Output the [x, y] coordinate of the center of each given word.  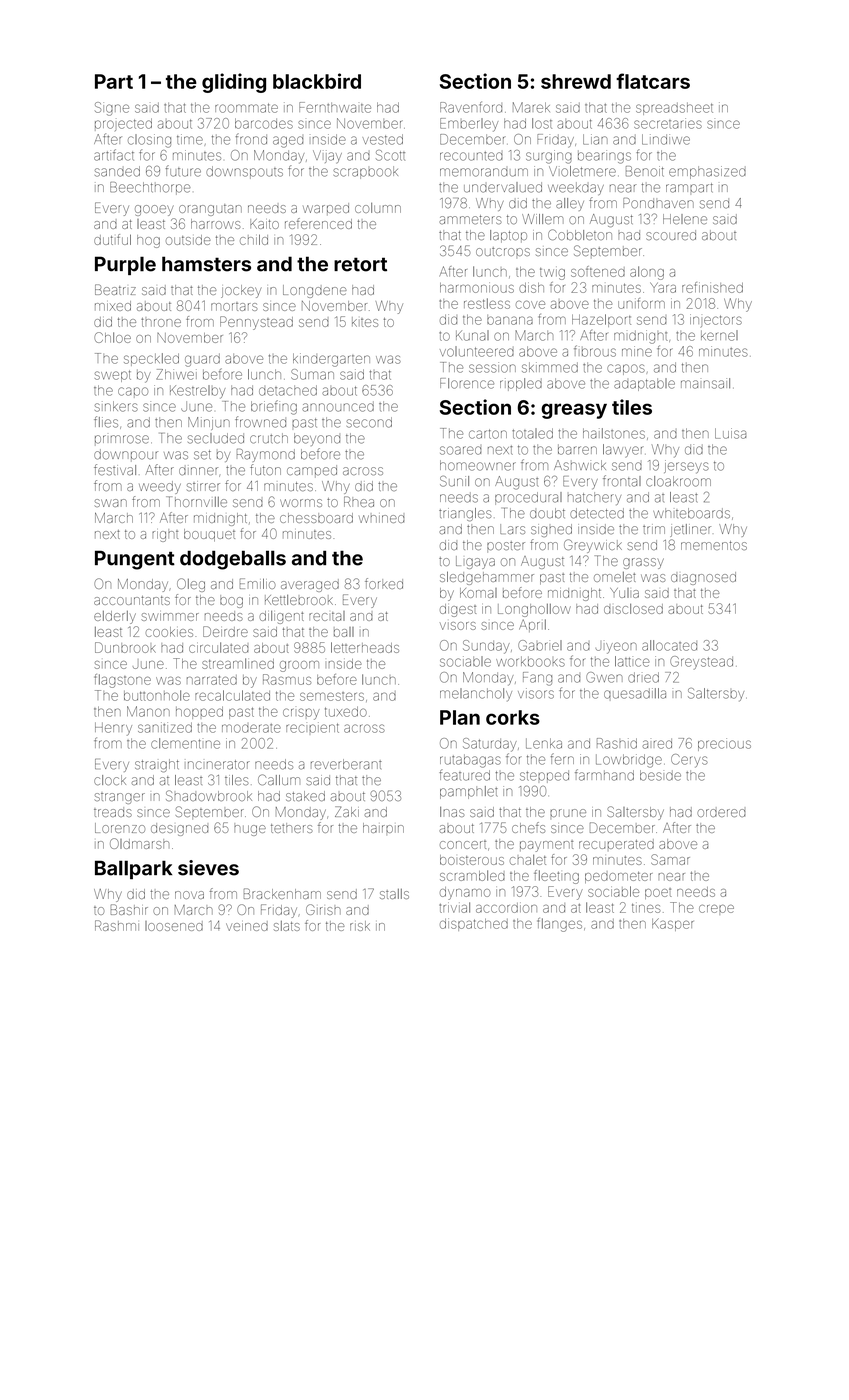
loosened [174, 926]
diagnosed [703, 578]
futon [265, 469]
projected [123, 124]
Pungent [135, 560]
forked [384, 583]
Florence [467, 383]
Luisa [730, 433]
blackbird [317, 81]
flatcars [653, 81]
